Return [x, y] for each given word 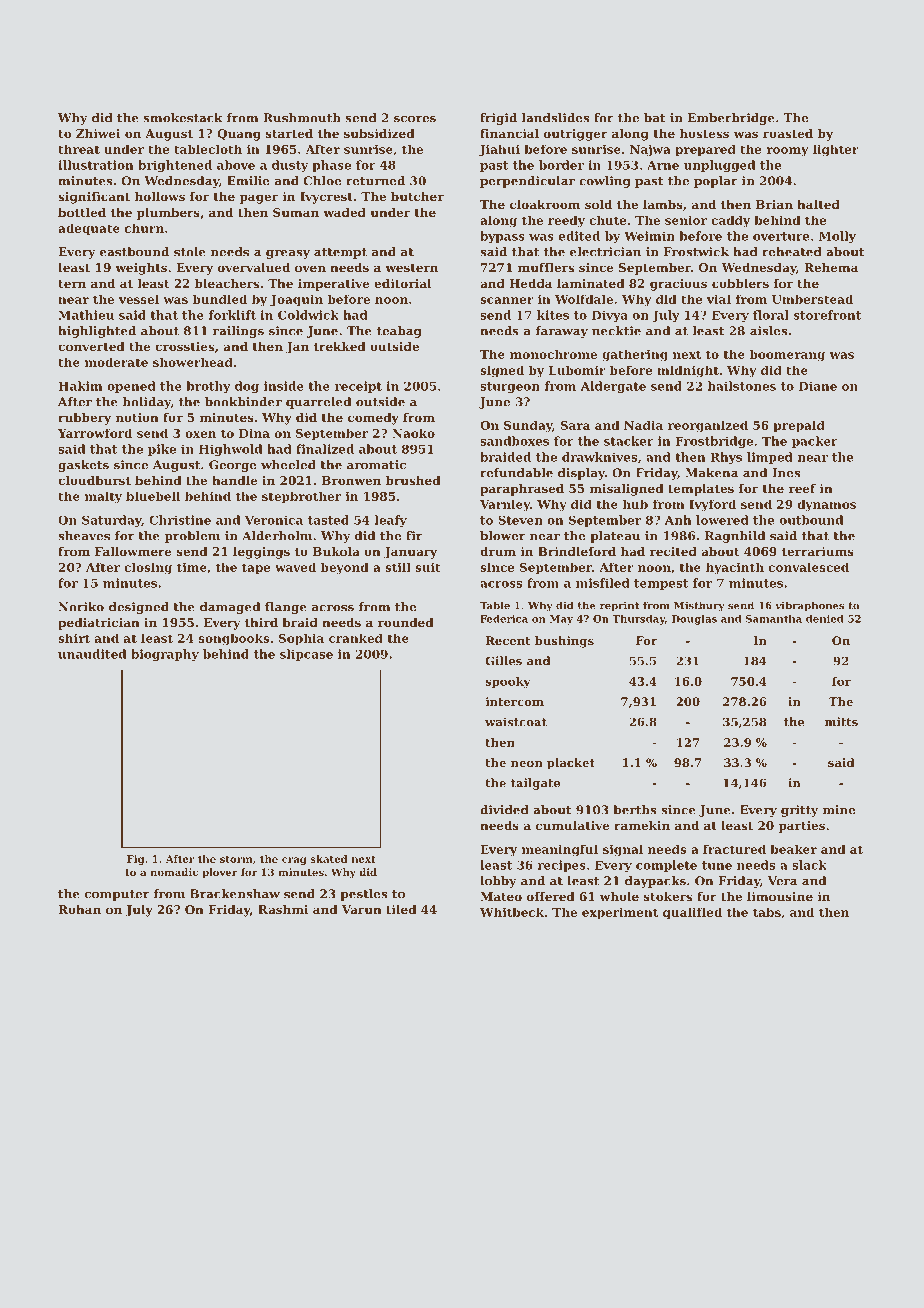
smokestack [183, 118]
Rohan [79, 909]
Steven [520, 520]
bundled [220, 299]
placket [571, 764]
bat [655, 118]
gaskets [83, 466]
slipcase [306, 655]
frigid [498, 119]
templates [701, 490]
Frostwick [696, 252]
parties [802, 827]
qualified [692, 913]
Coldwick [308, 315]
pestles [363, 895]
